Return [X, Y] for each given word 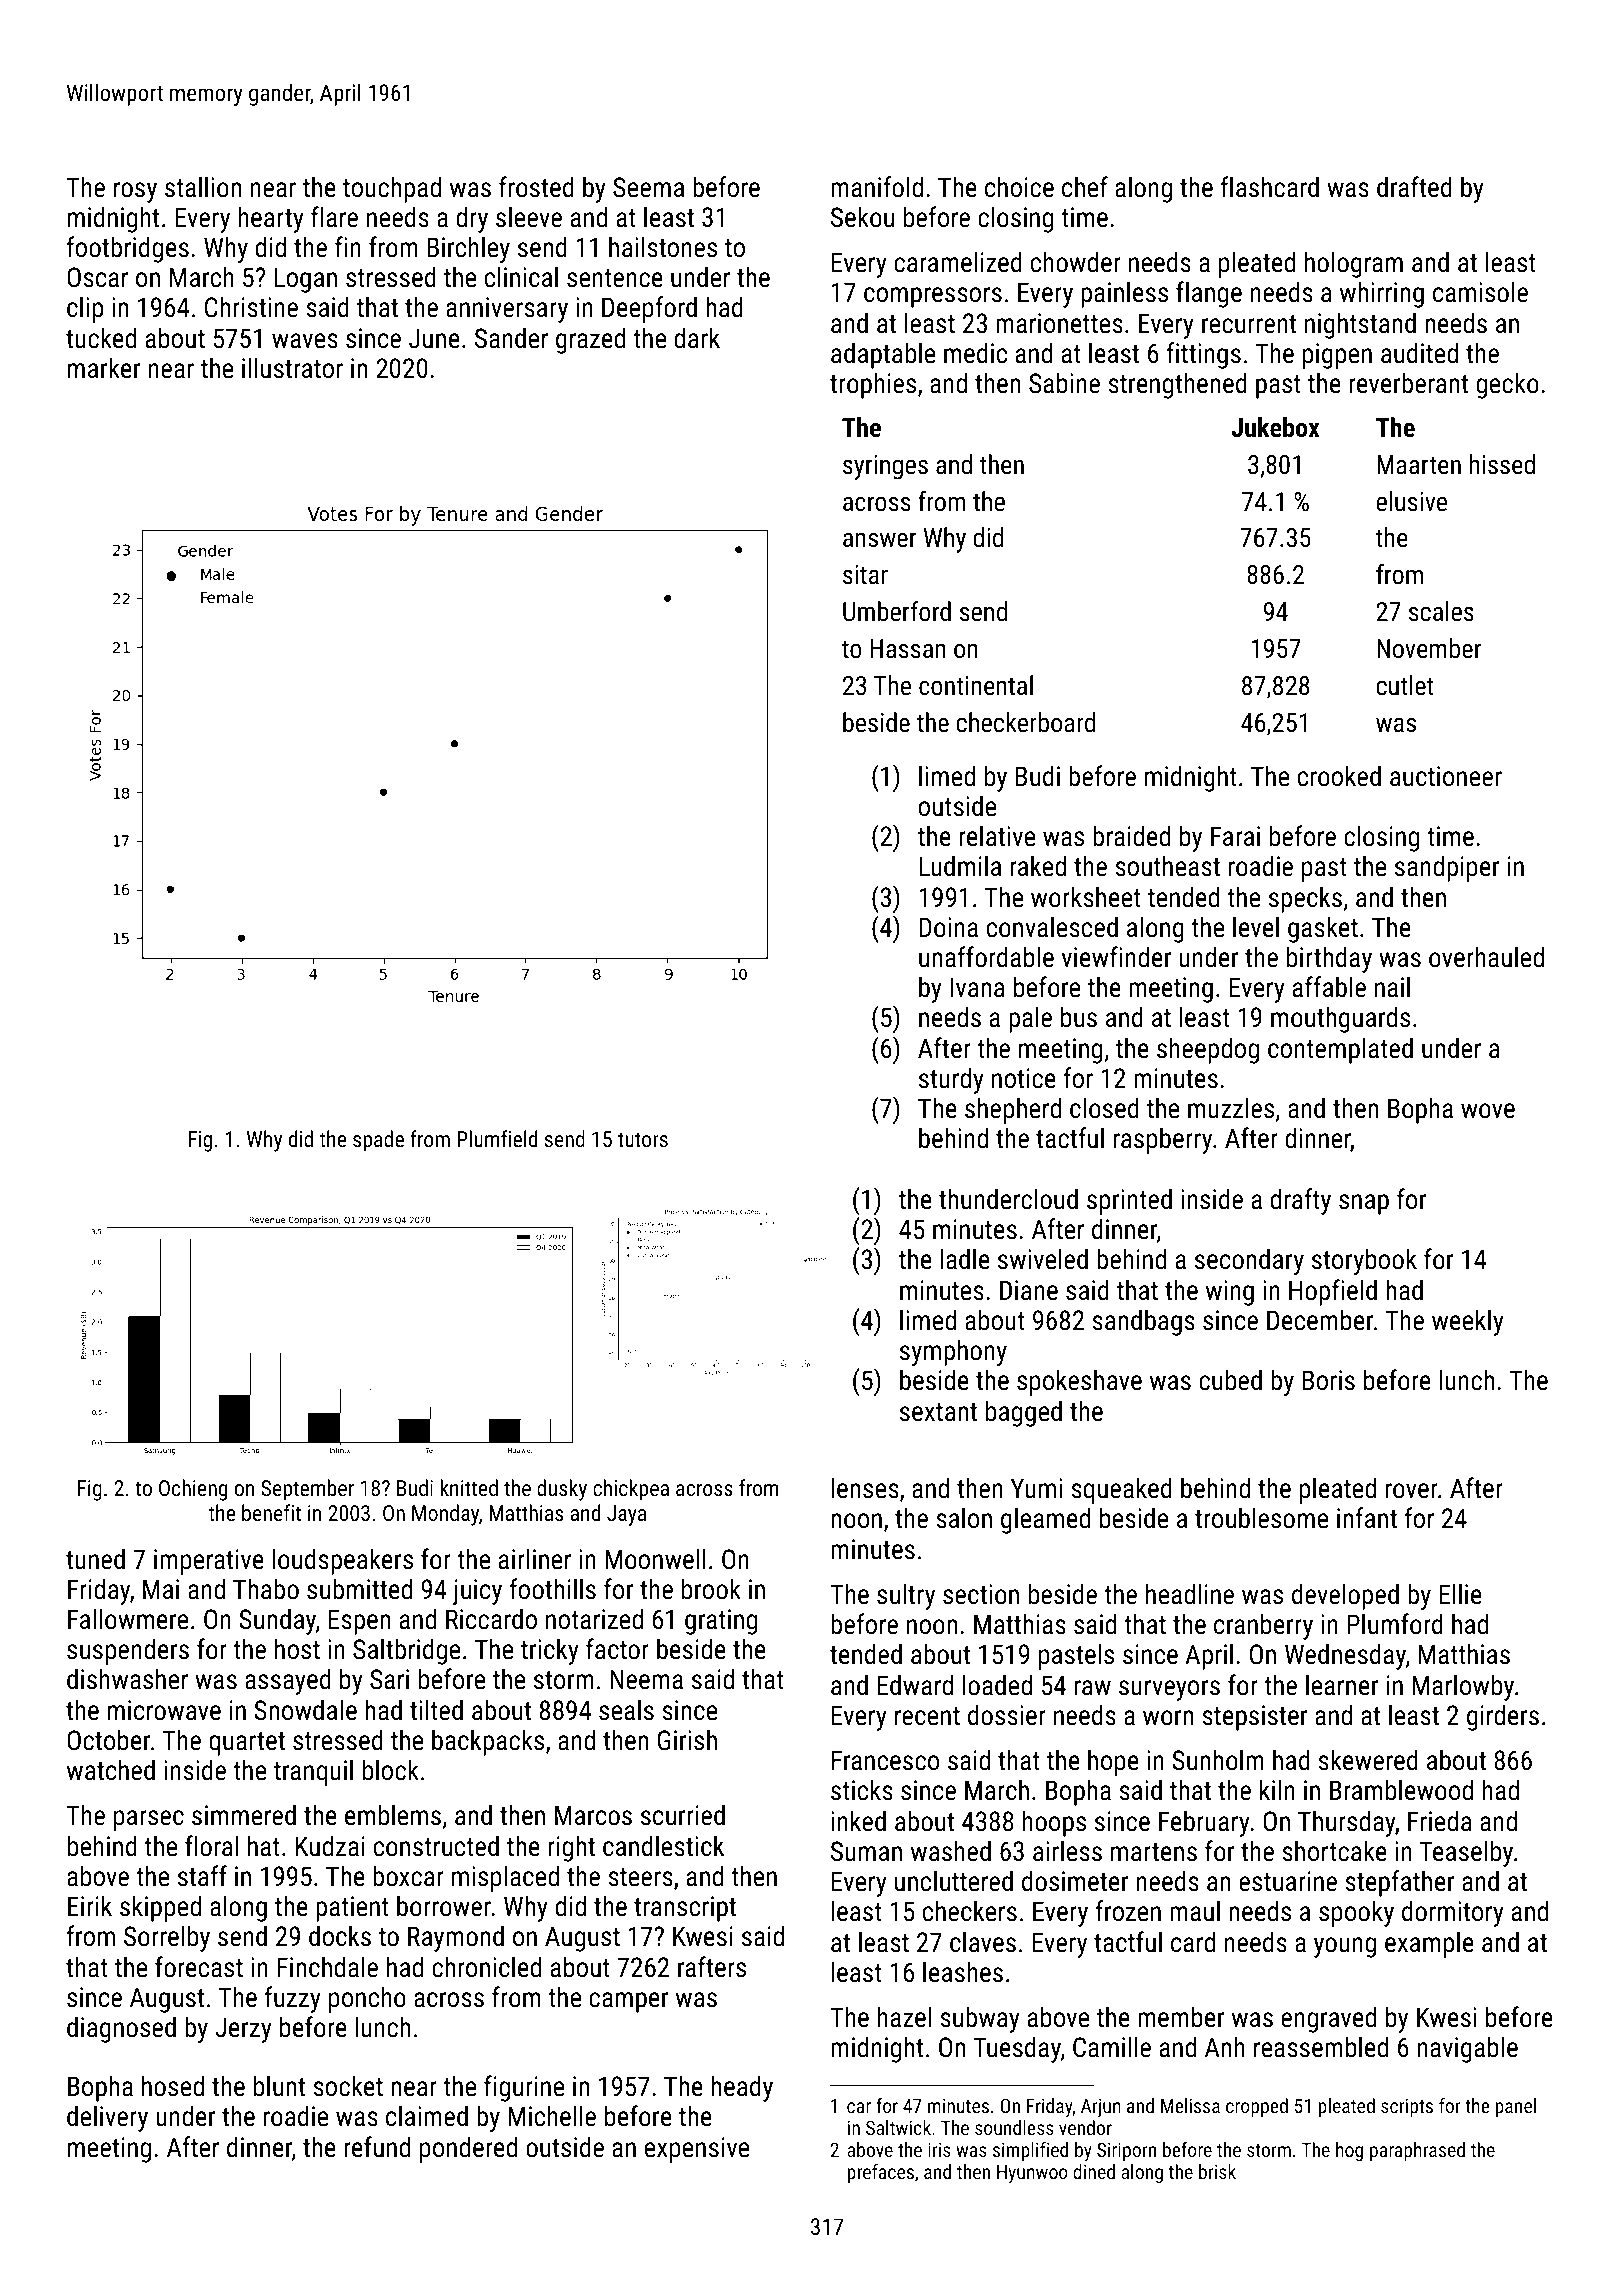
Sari [389, 1679]
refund [377, 2147]
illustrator [292, 368]
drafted [1414, 187]
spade [378, 1141]
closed [1104, 1108]
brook [711, 1589]
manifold [877, 187]
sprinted [1129, 1201]
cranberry [1263, 1626]
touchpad [392, 189]
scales [1441, 611]
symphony [953, 1352]
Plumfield [497, 1138]
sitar [865, 574]
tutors [643, 1139]
